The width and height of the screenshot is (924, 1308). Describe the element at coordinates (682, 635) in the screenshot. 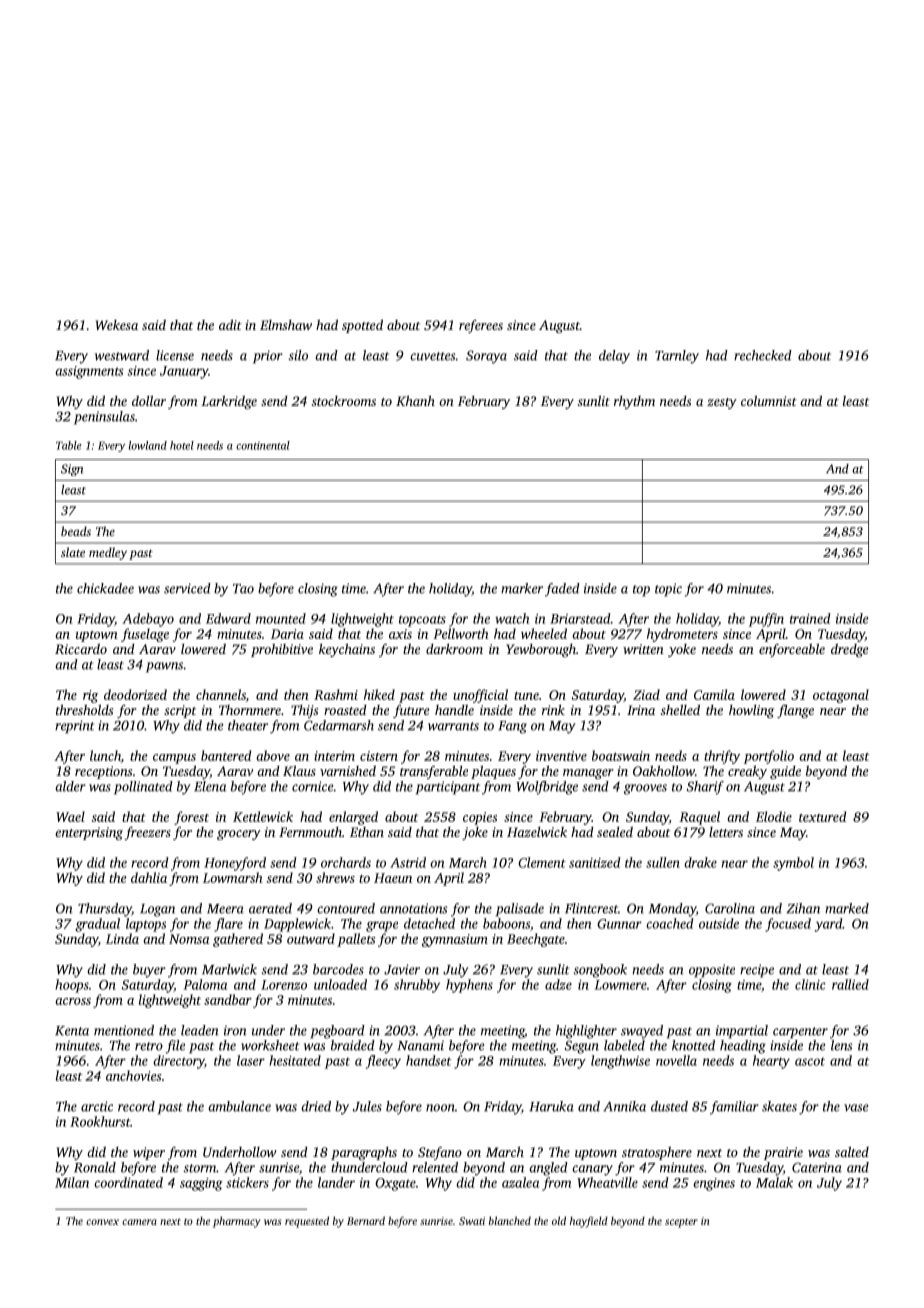

I see `hydrometers` at that location.
